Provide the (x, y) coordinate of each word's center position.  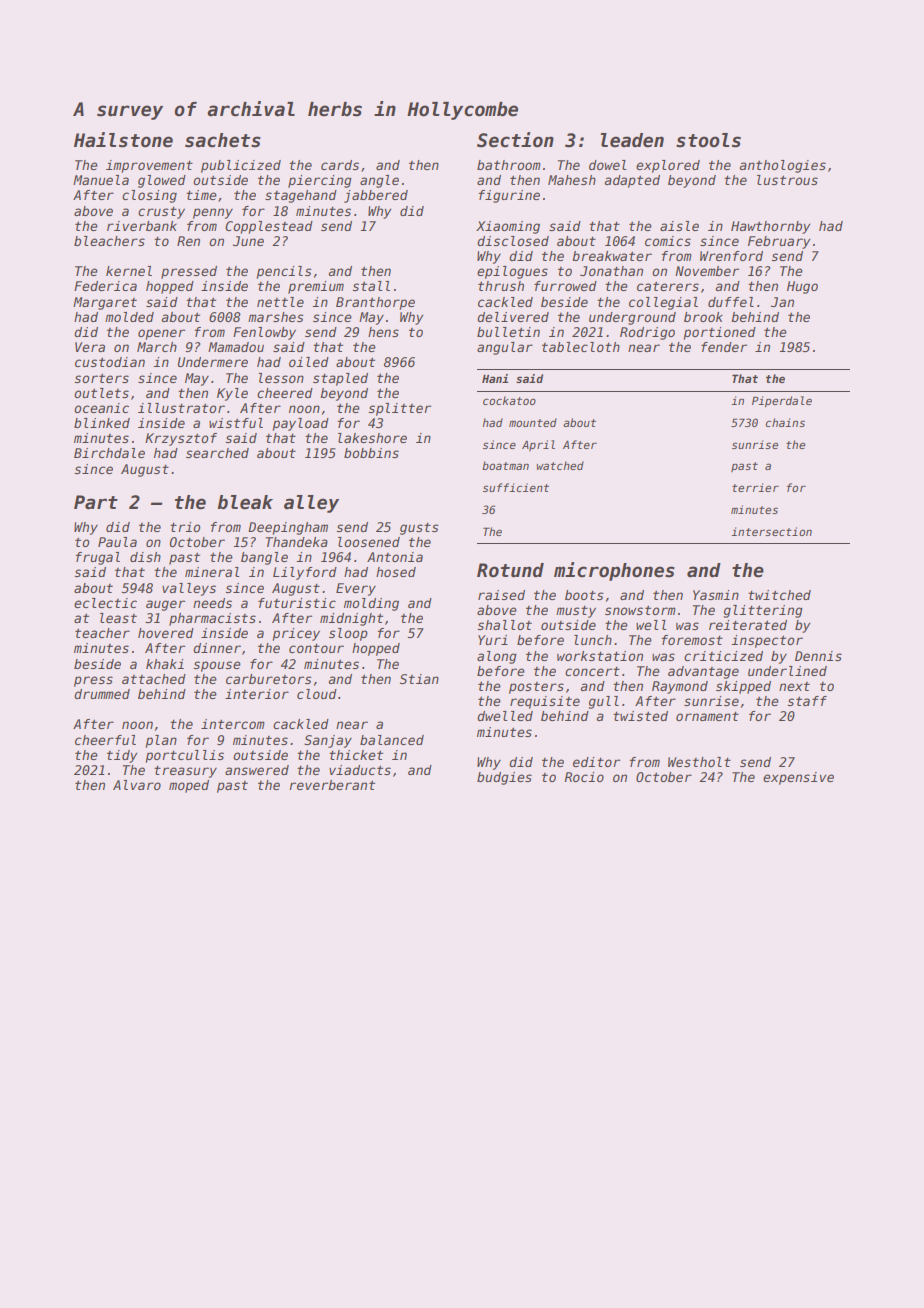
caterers (668, 286)
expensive (798, 778)
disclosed (513, 241)
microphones (614, 571)
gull (604, 702)
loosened (369, 542)
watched (560, 465)
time (201, 195)
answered (257, 770)
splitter (400, 409)
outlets (101, 393)
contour (316, 648)
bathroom (509, 165)
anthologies (782, 166)
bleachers (109, 241)
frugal (97, 558)
